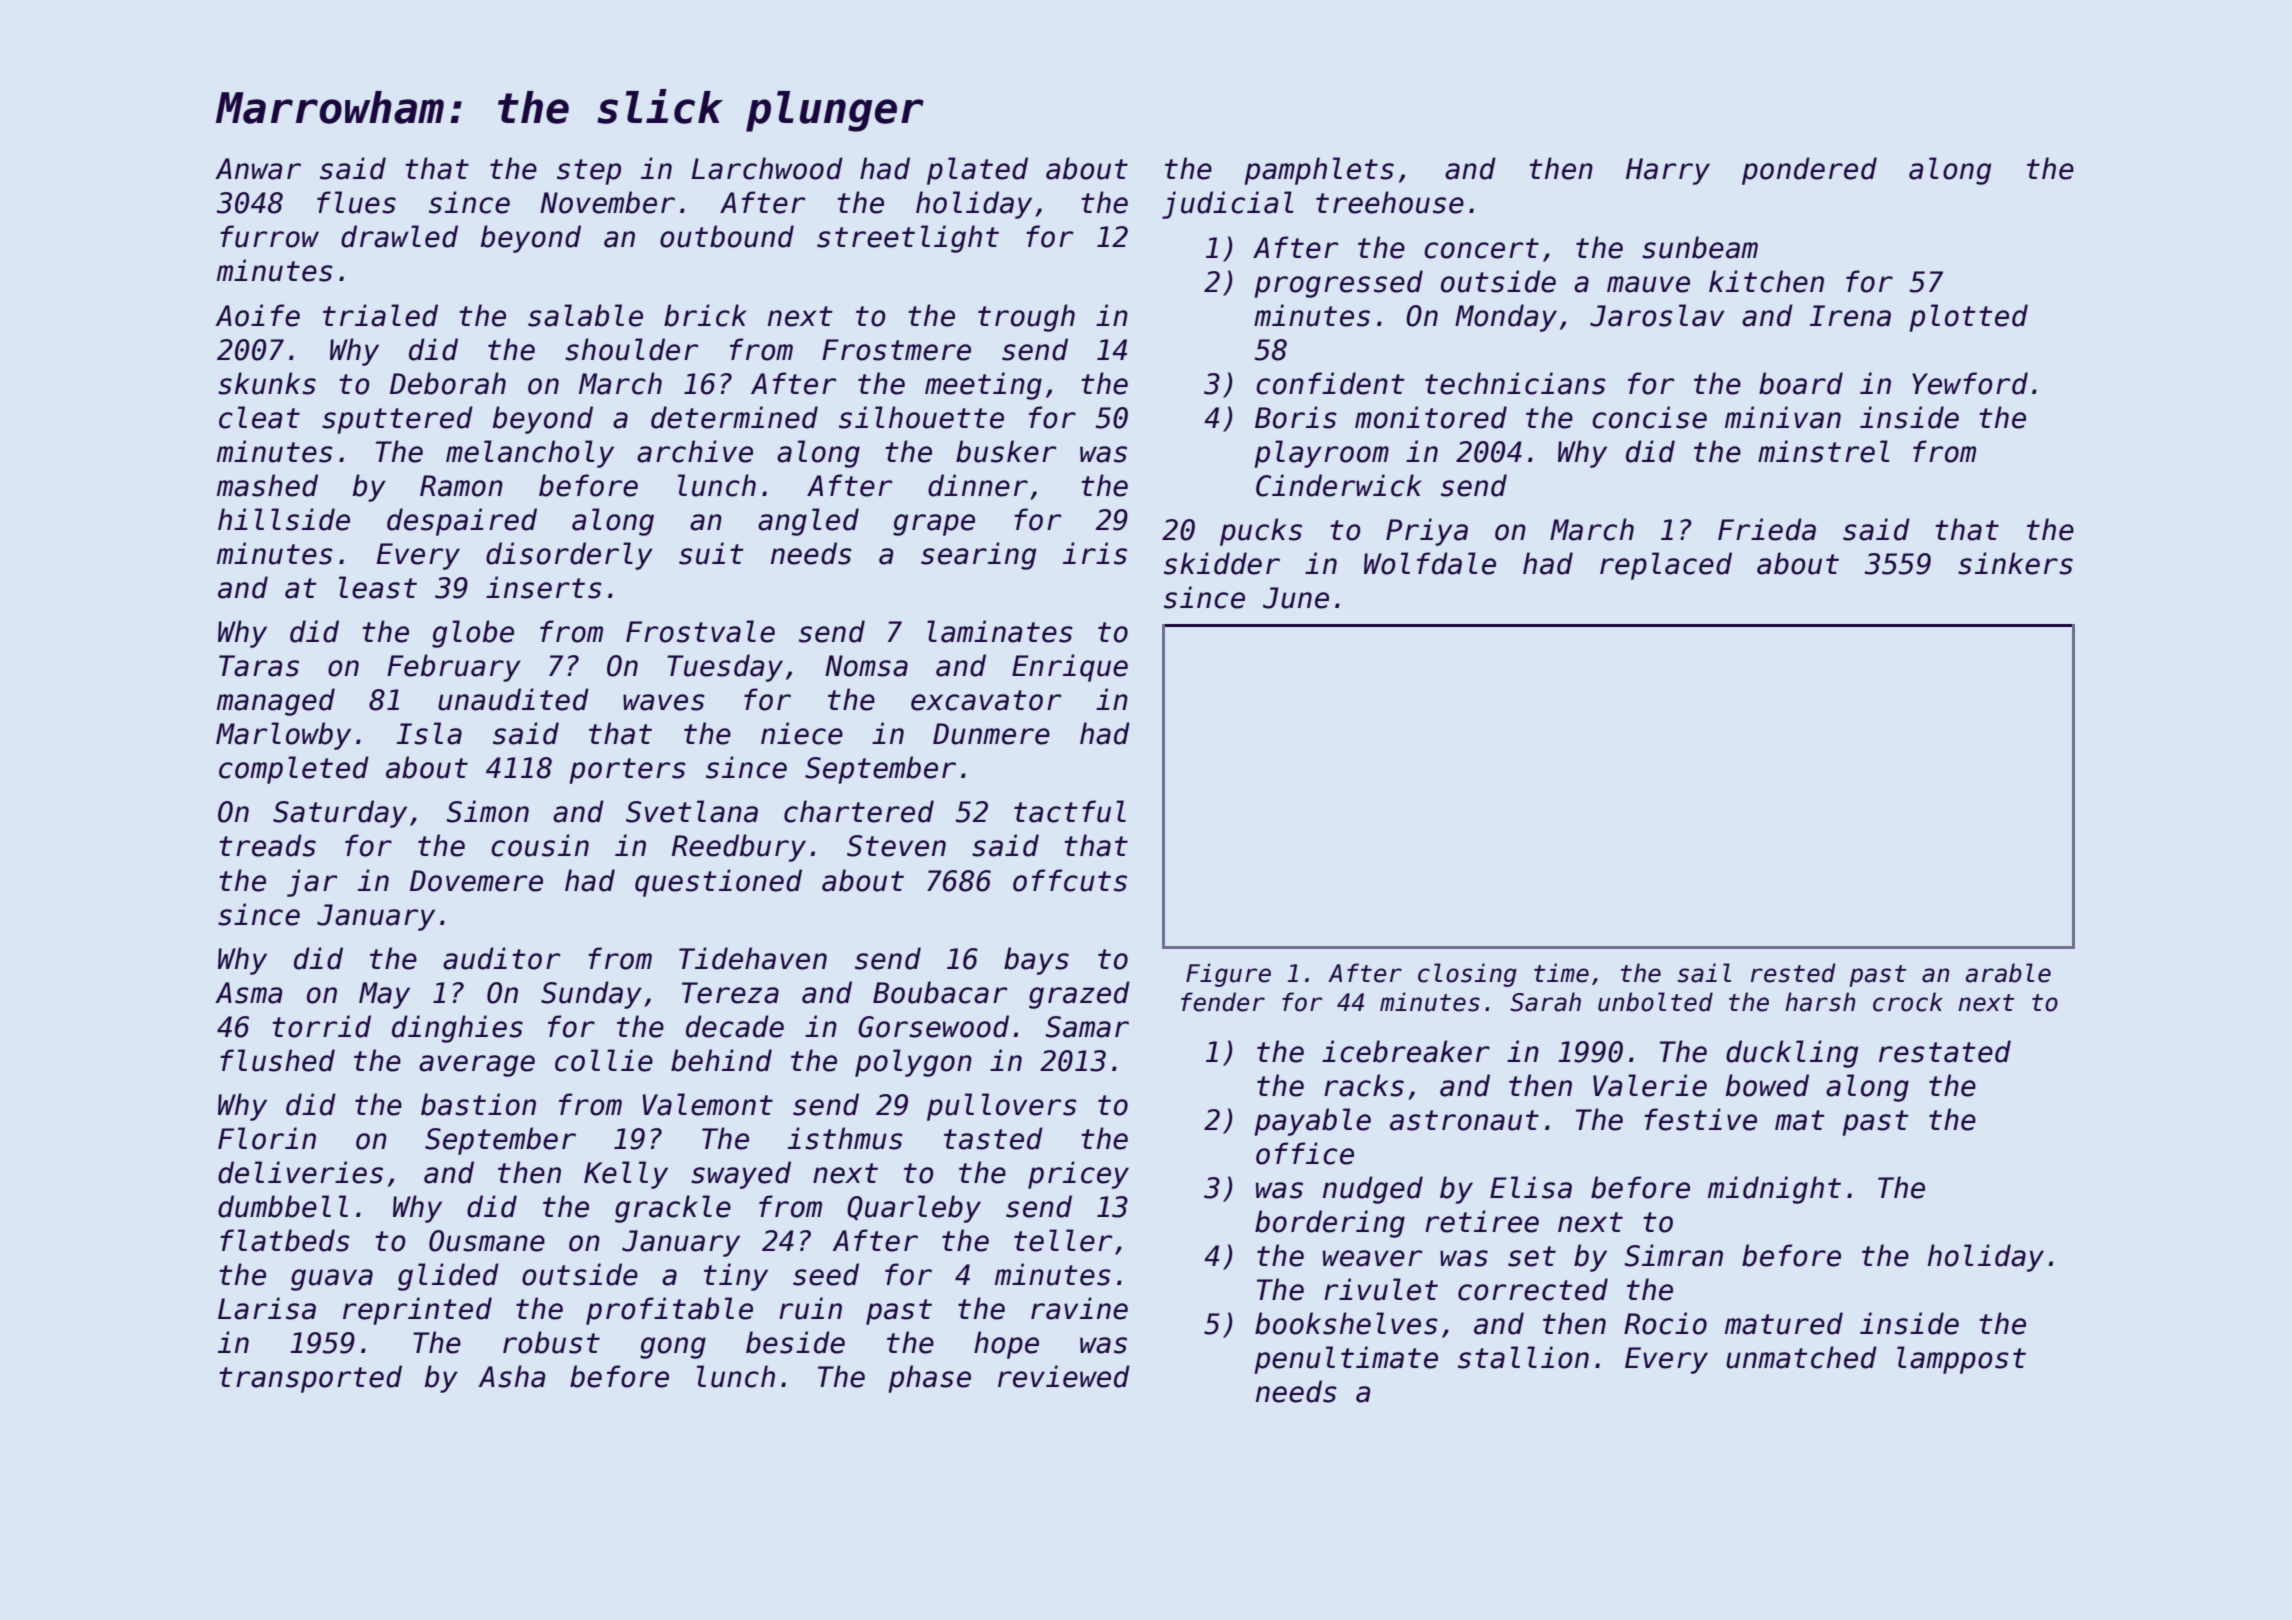  Describe the element at coordinates (589, 172) in the screenshot. I see `step` at that location.
